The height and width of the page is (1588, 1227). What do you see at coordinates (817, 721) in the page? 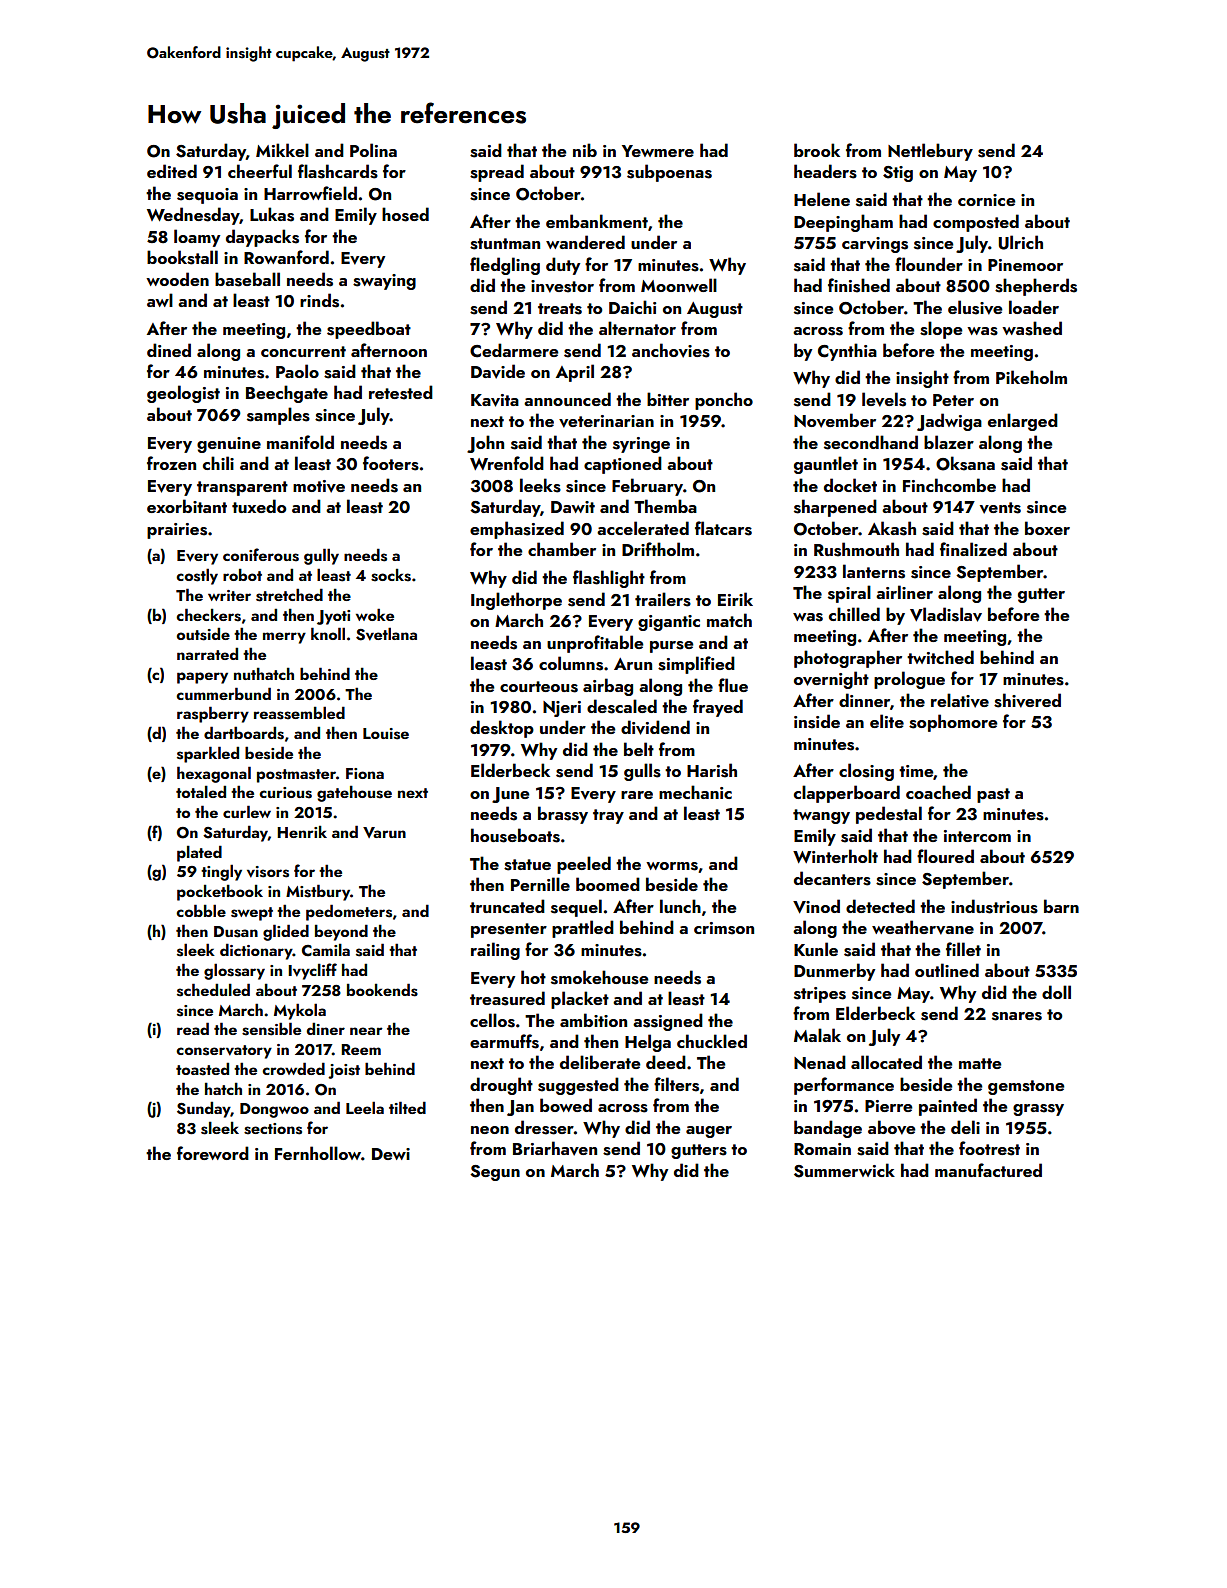
I see `inside` at bounding box center [817, 721].
